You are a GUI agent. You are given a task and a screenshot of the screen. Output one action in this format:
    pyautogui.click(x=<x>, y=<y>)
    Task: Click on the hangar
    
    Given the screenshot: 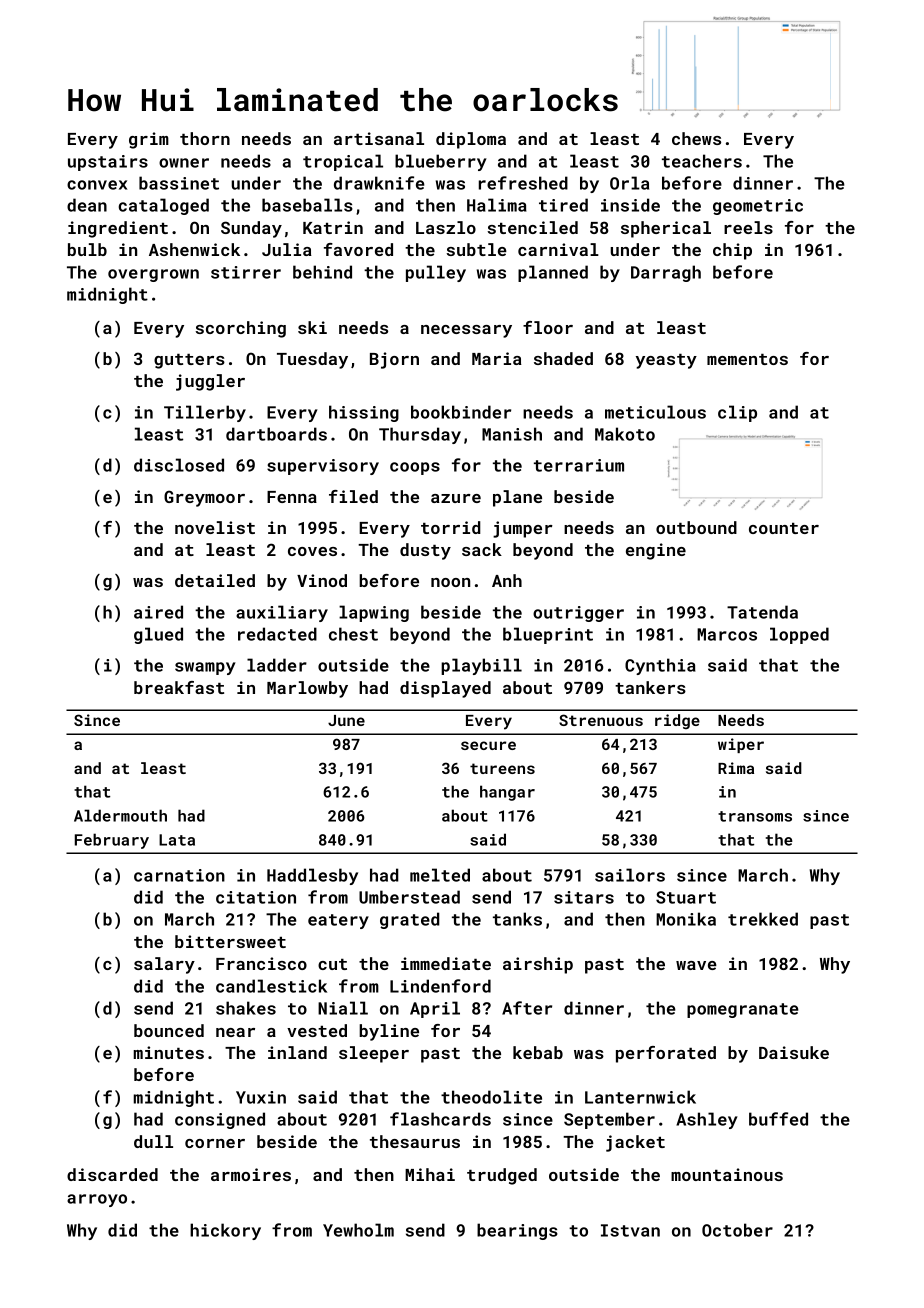 What is the action you would take?
    pyautogui.click(x=507, y=793)
